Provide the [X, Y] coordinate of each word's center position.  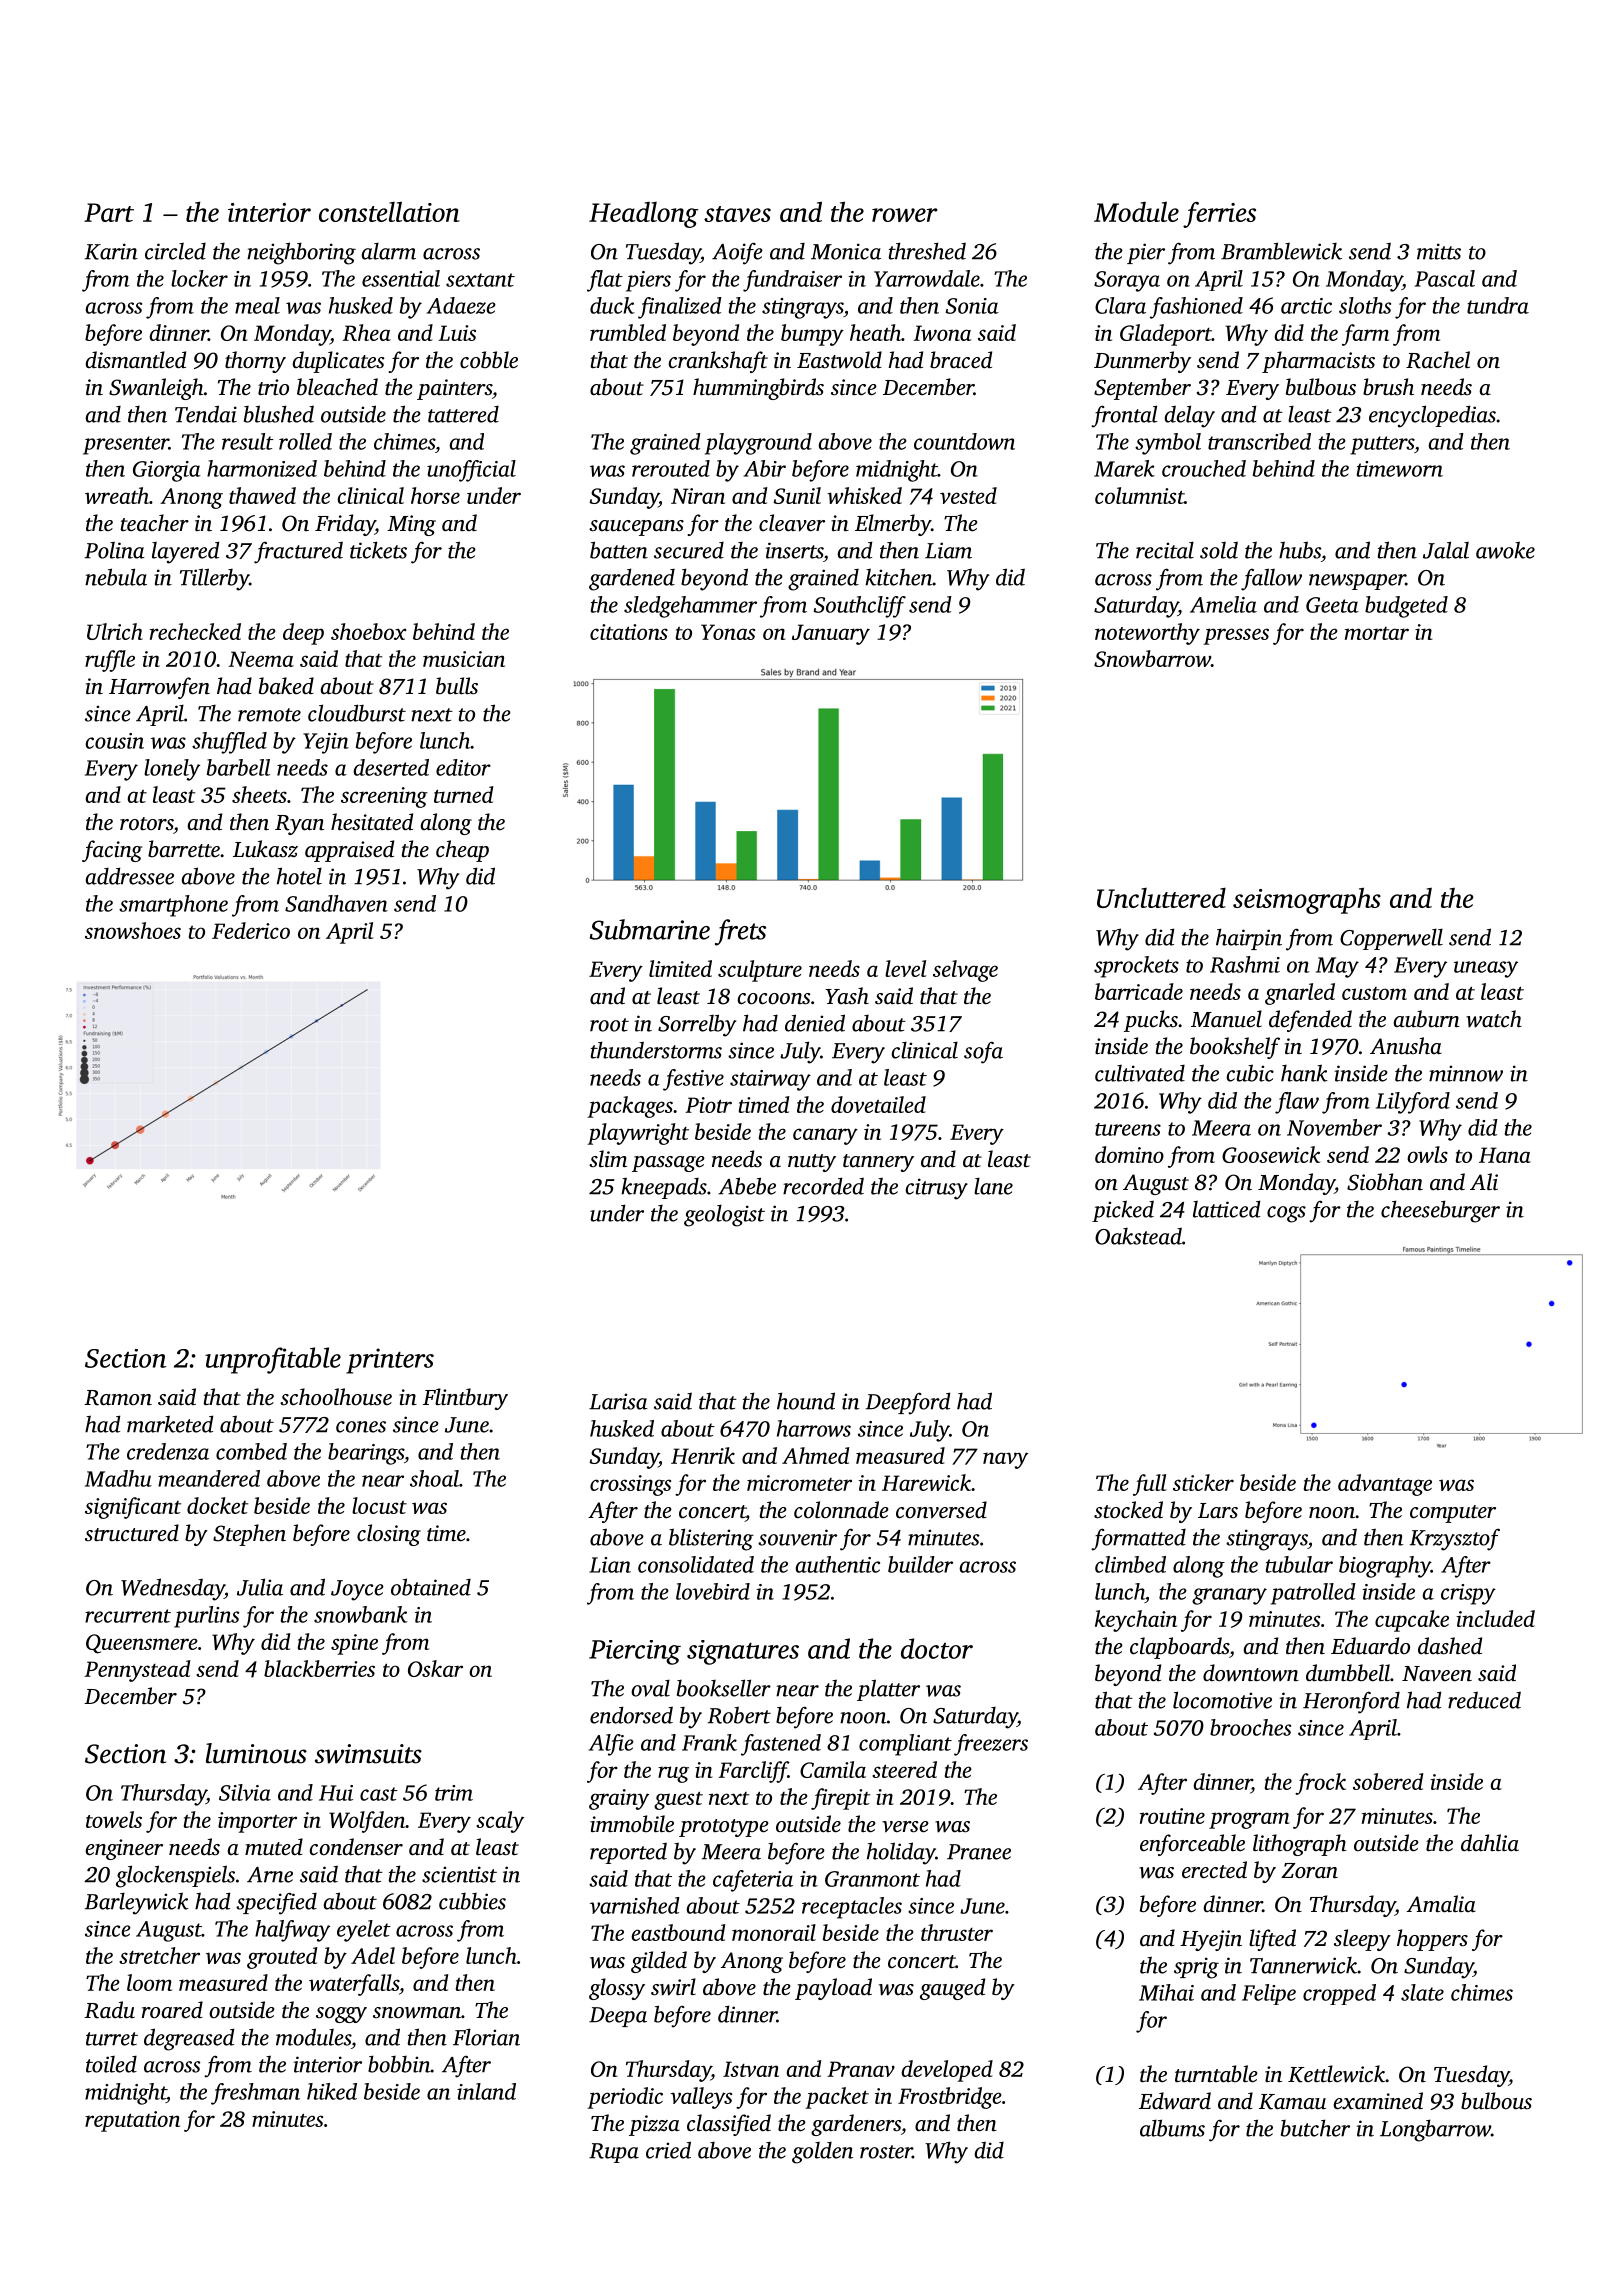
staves [737, 214]
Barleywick [137, 1903]
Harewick [926, 1482]
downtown [1251, 1673]
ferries [1219, 215]
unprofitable [273, 1360]
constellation [389, 211]
